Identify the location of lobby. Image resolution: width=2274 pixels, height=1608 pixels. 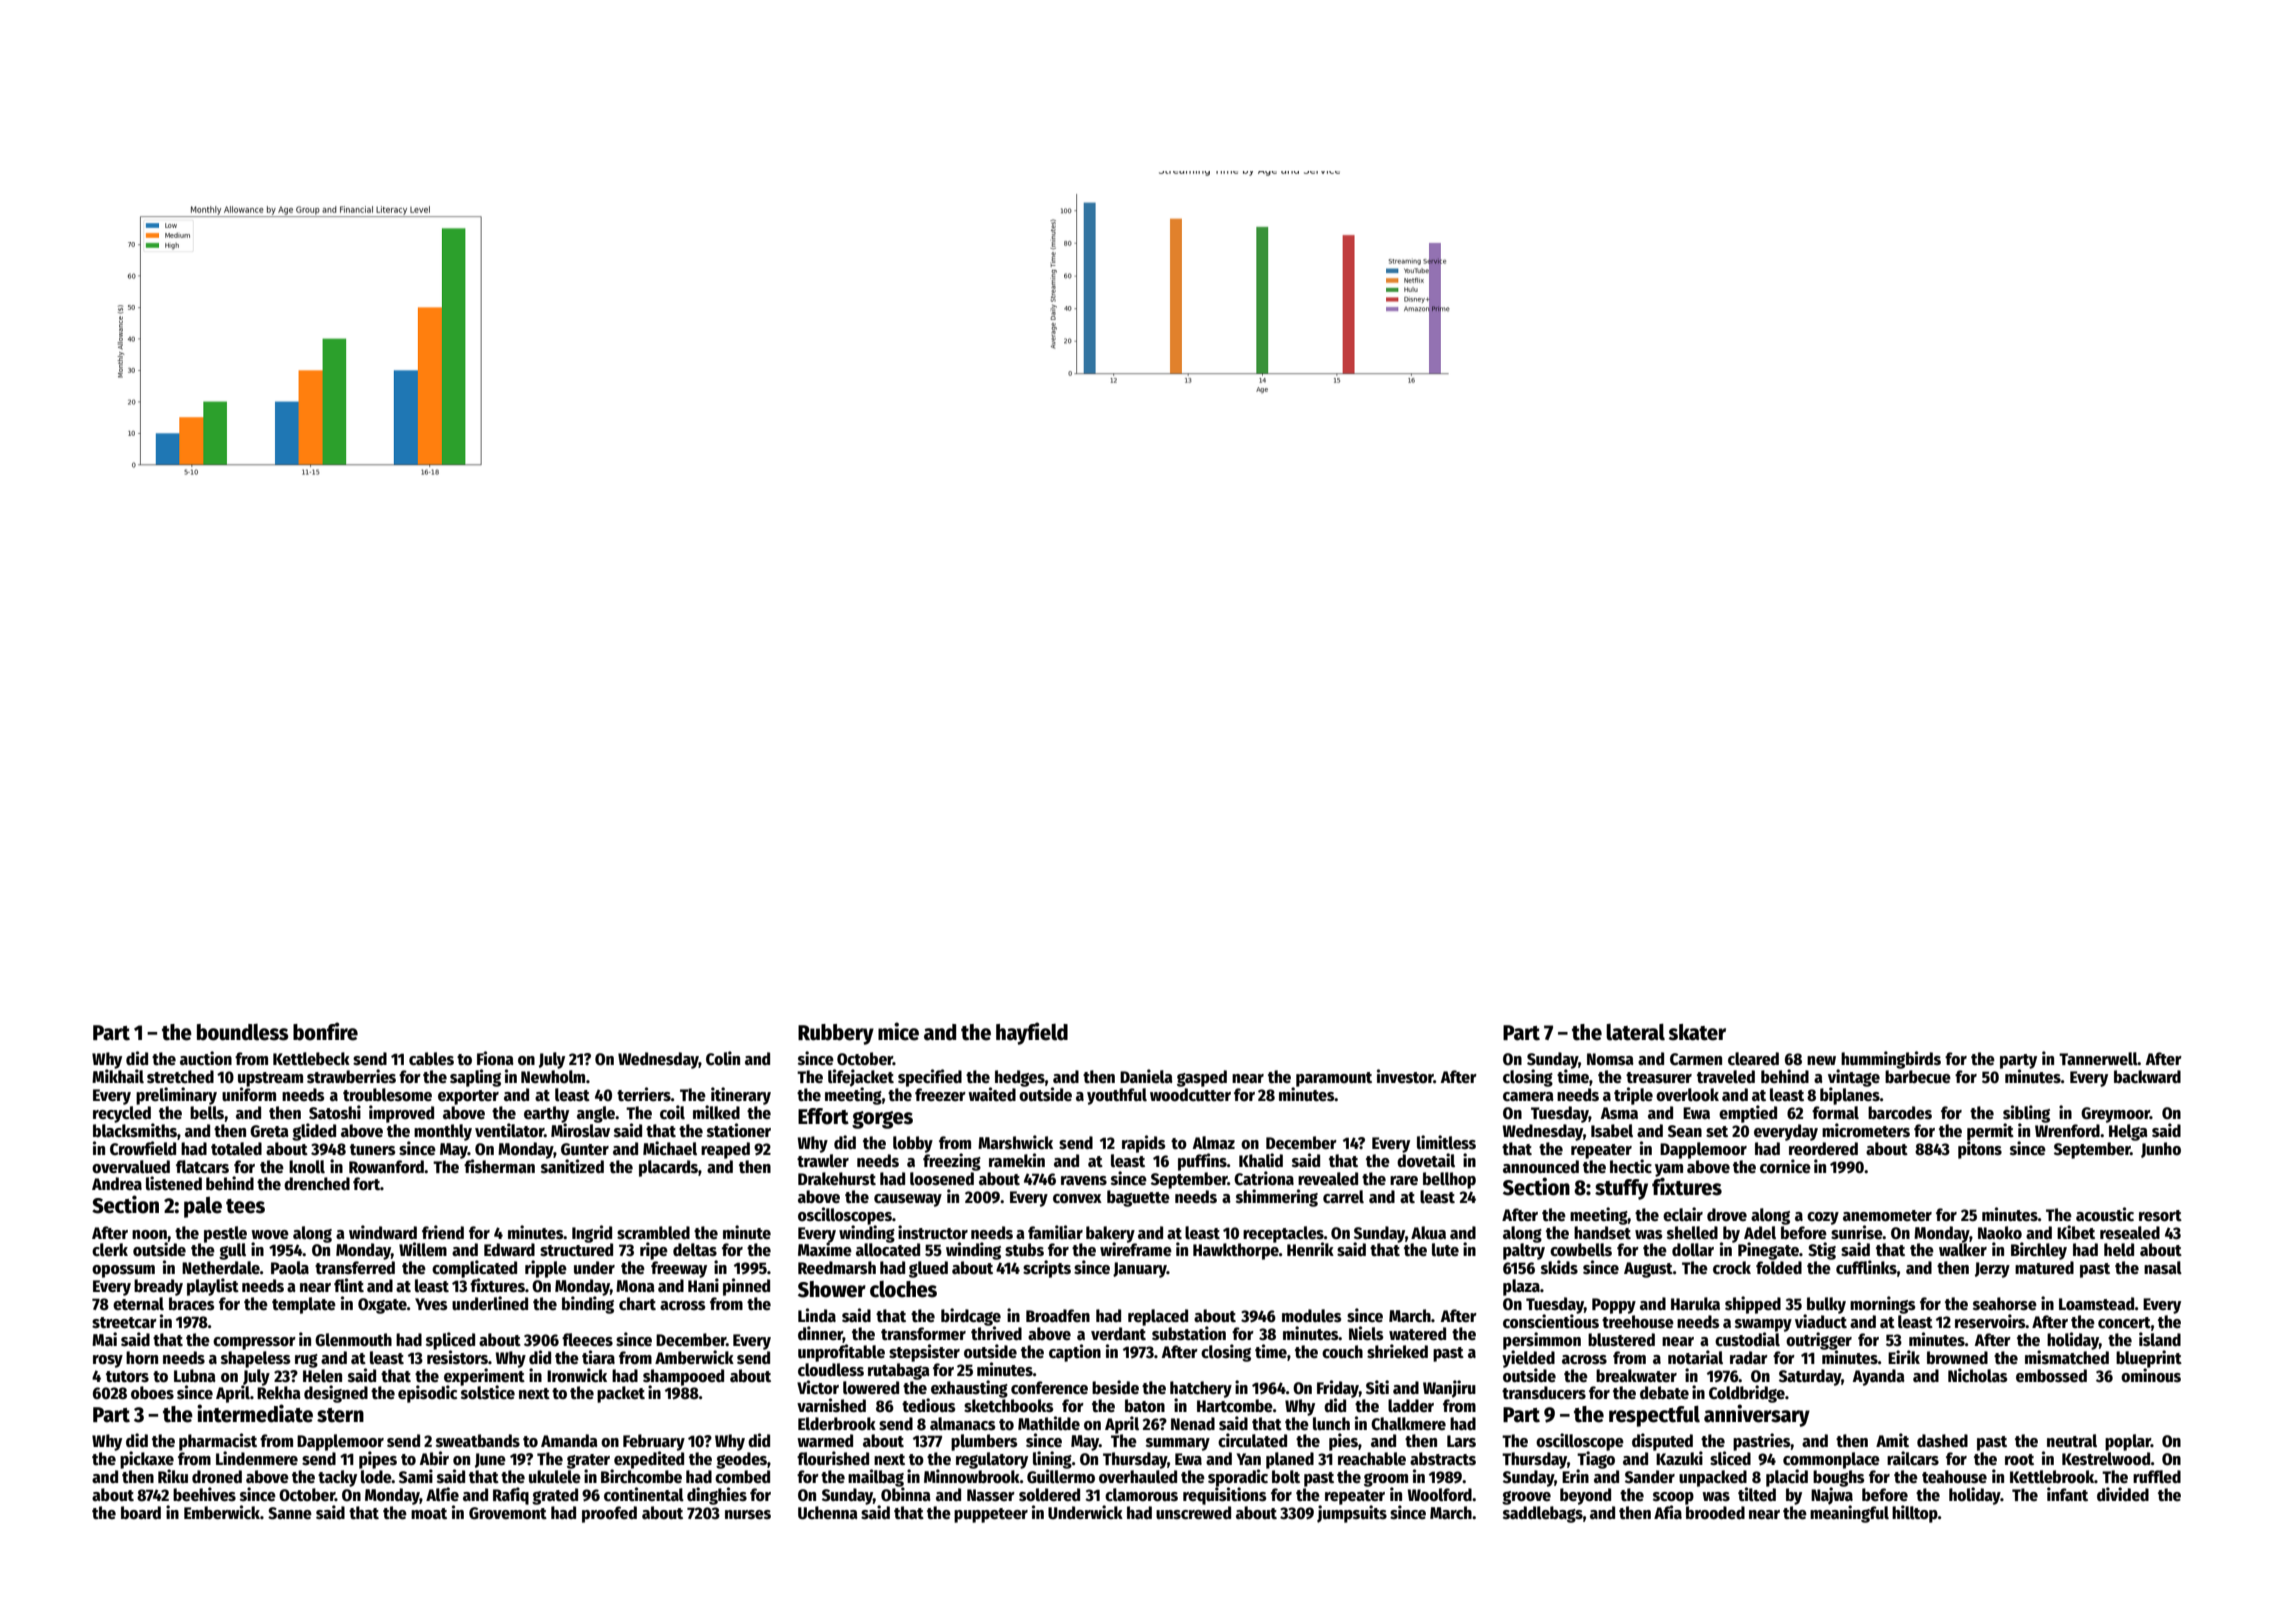
(913, 1144).
